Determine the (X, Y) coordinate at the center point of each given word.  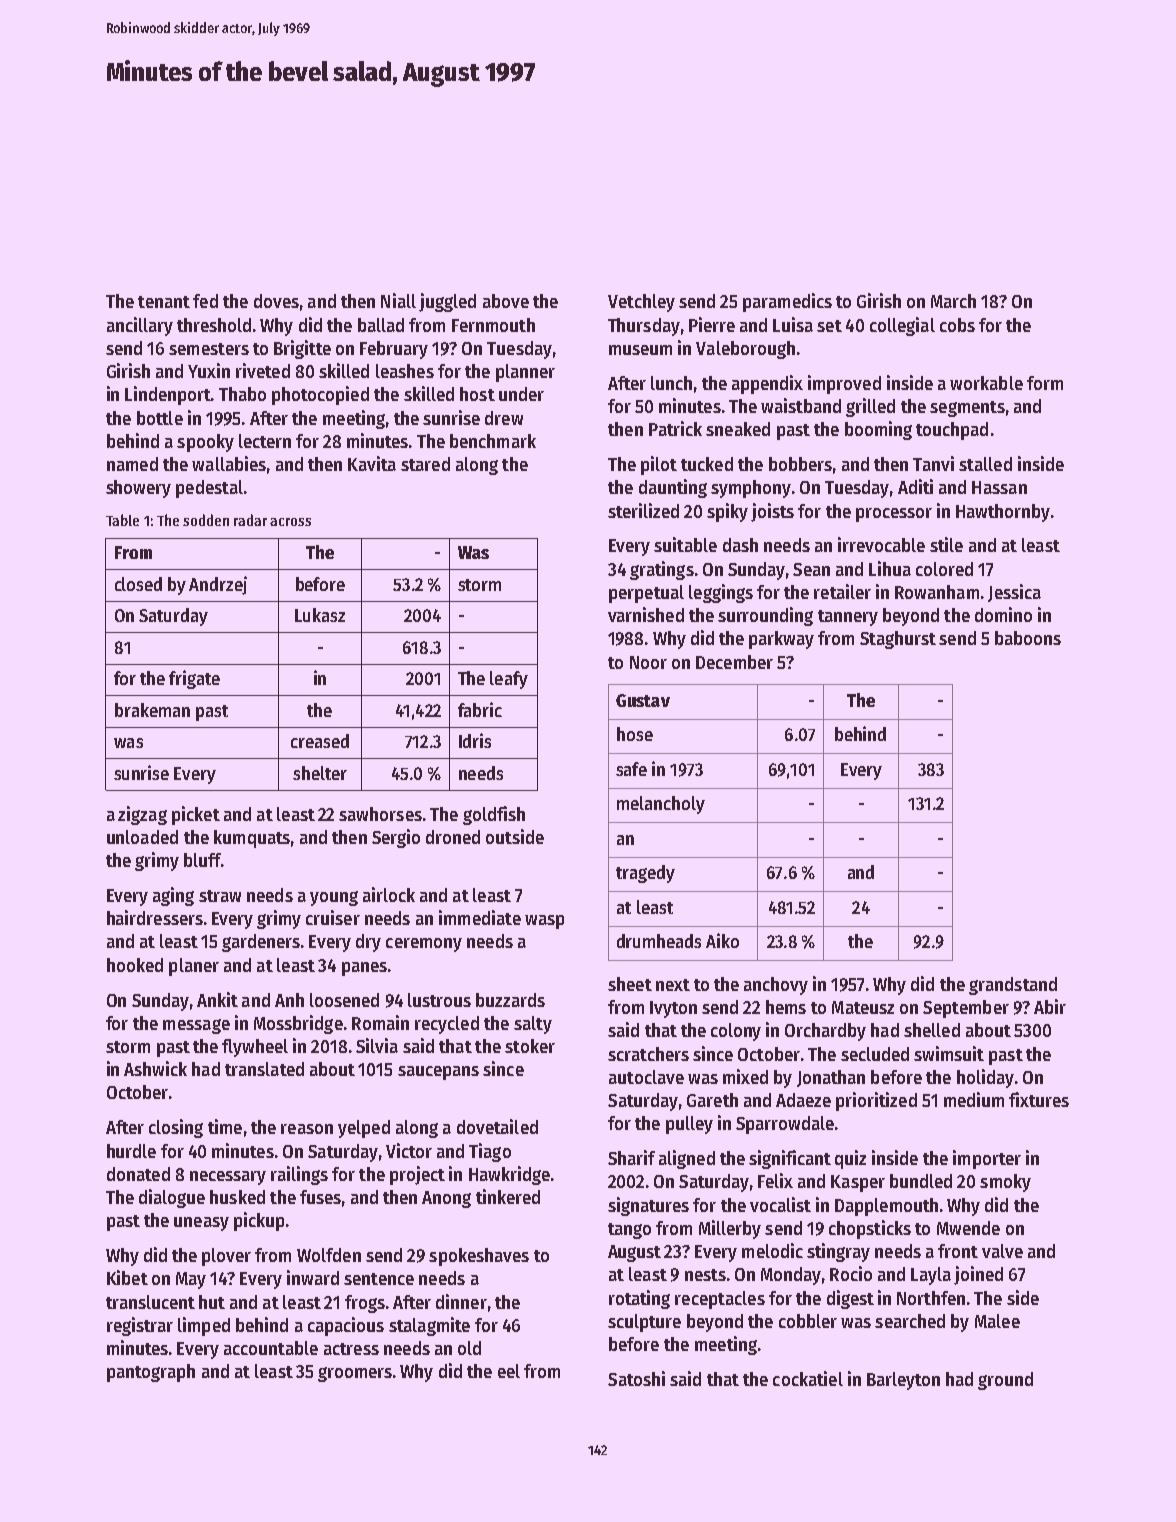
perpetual (646, 594)
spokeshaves (479, 1257)
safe (631, 769)
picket (196, 815)
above (506, 301)
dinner (461, 1301)
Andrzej (218, 585)
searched (910, 1321)
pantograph (151, 1373)
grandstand (1013, 986)
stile (946, 544)
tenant (164, 302)
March (953, 301)
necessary (228, 1178)
